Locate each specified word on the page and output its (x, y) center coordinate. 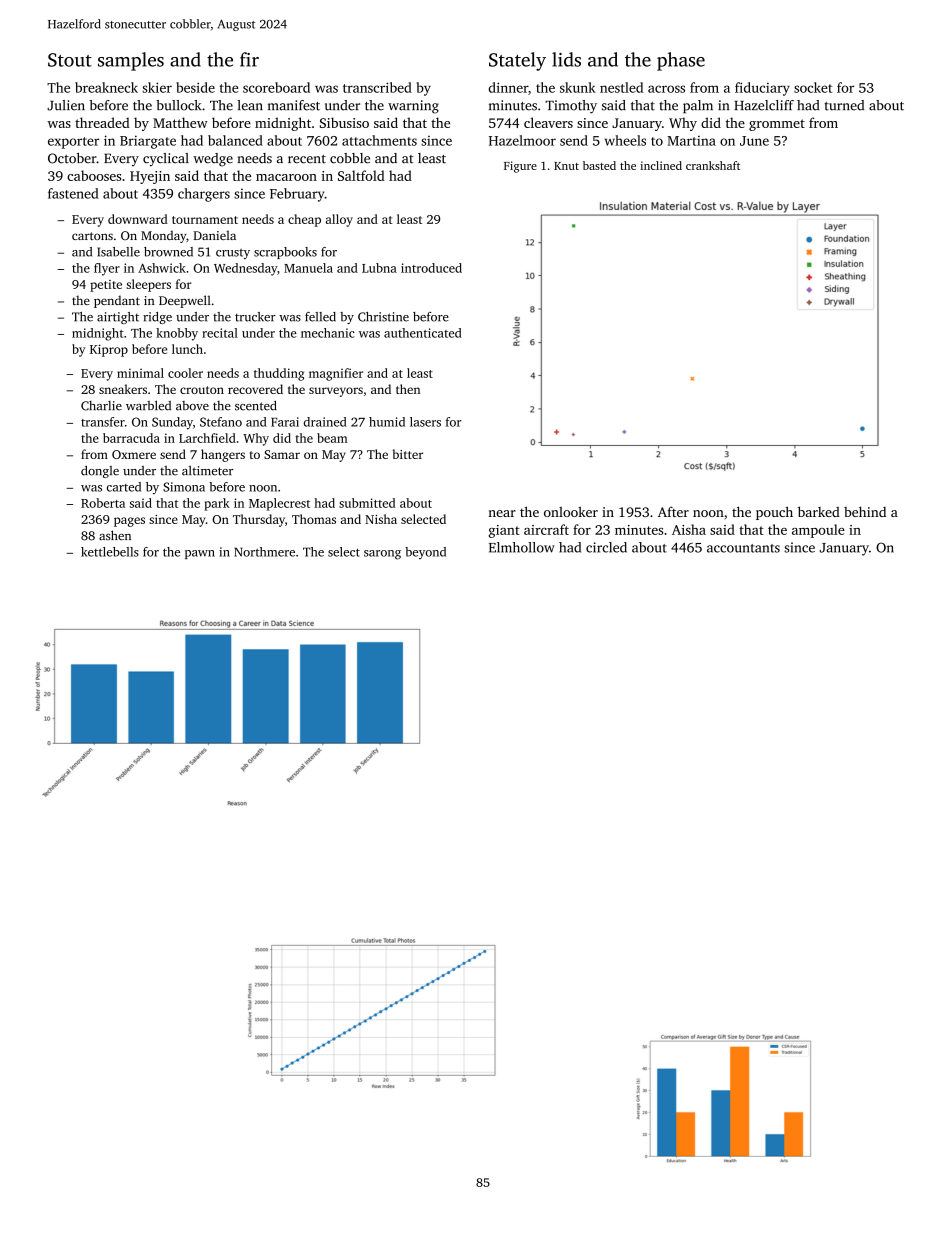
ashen (115, 535)
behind (865, 511)
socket (813, 87)
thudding (279, 374)
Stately (517, 61)
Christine (383, 317)
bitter (408, 454)
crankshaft (713, 165)
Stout (70, 60)
